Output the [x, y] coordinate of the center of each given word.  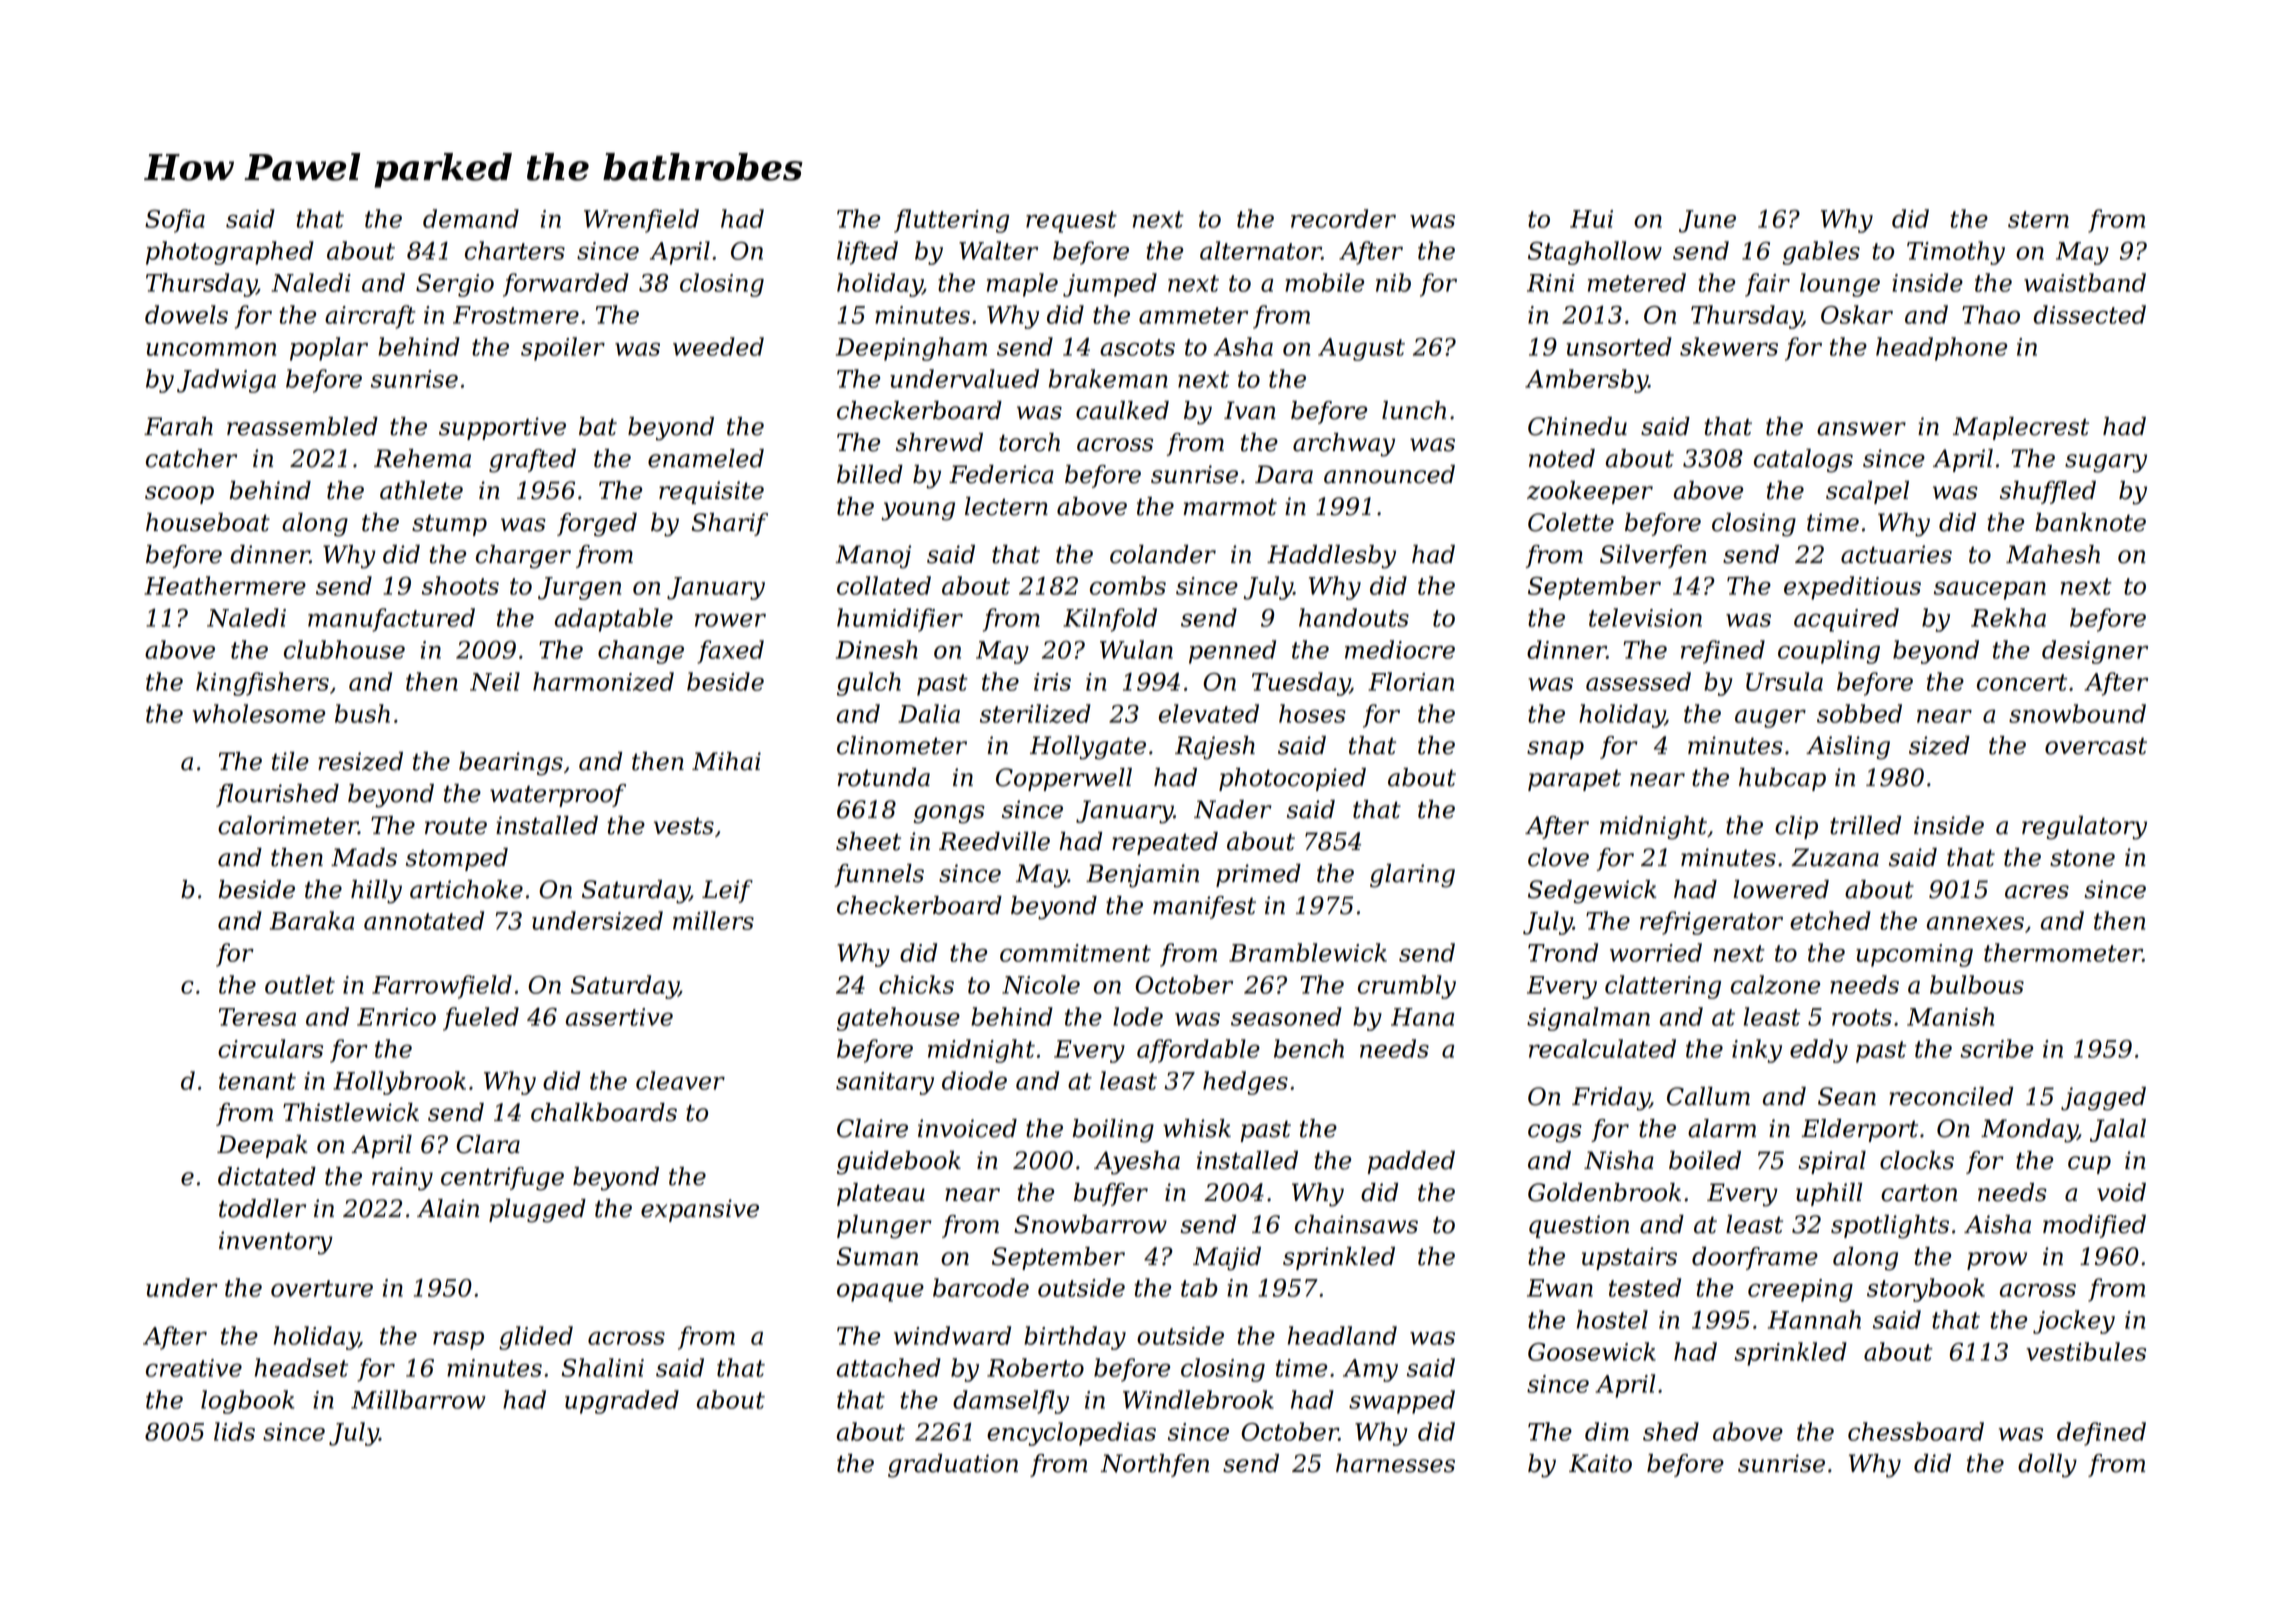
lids [234, 1431]
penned [1232, 652]
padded [1411, 1162]
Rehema [422, 458]
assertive [619, 1017]
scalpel [1867, 492]
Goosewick [1592, 1351]
